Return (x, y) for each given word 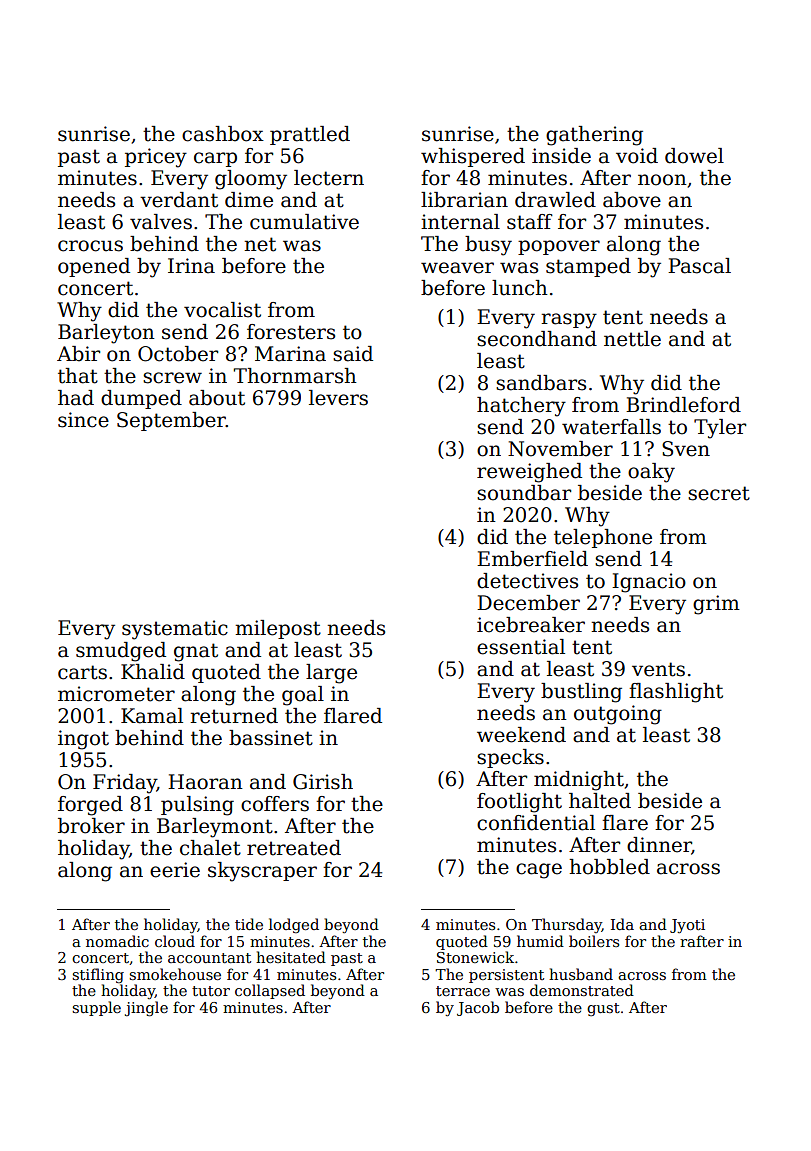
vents (658, 669)
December (528, 603)
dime (249, 200)
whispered (473, 157)
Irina (191, 266)
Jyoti (687, 926)
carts (82, 672)
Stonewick (475, 957)
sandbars (541, 383)
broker (91, 826)
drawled (555, 200)
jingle (146, 1009)
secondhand (537, 339)
